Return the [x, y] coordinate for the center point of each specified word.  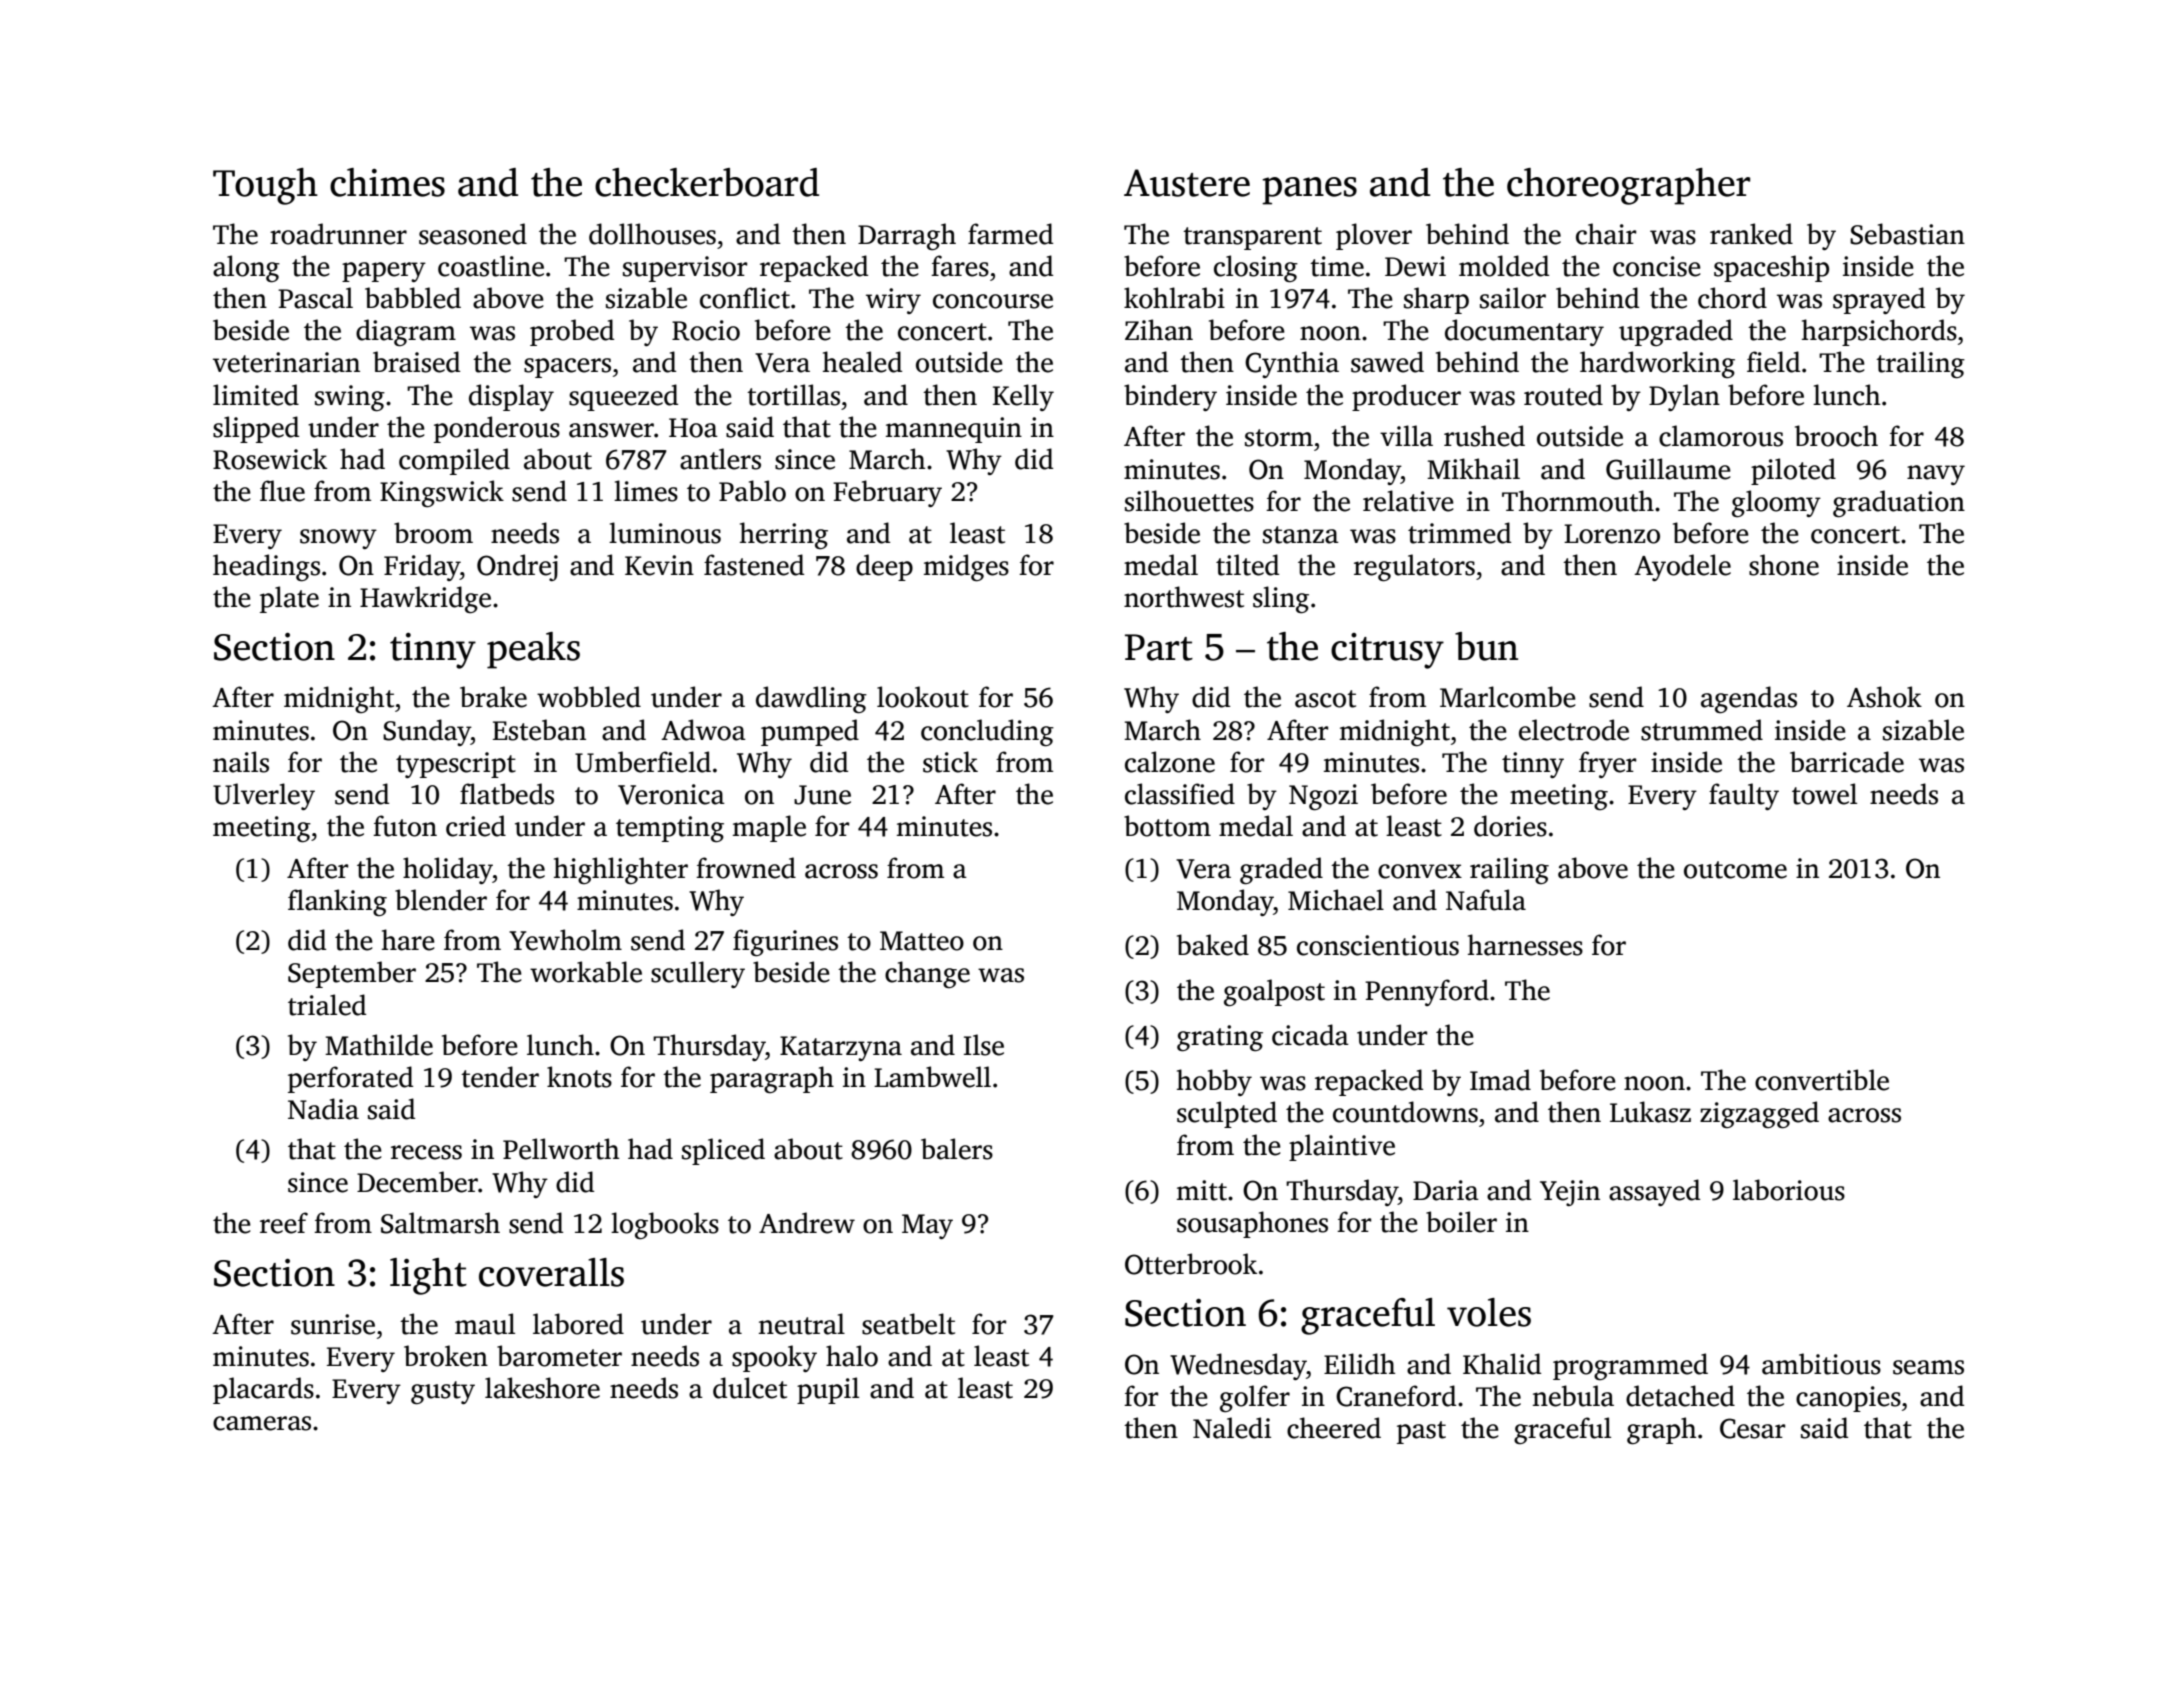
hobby [1214, 1082]
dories [1510, 826]
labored [578, 1324]
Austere [1187, 183]
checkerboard [707, 182]
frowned [746, 868]
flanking [337, 902]
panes [1309, 191]
